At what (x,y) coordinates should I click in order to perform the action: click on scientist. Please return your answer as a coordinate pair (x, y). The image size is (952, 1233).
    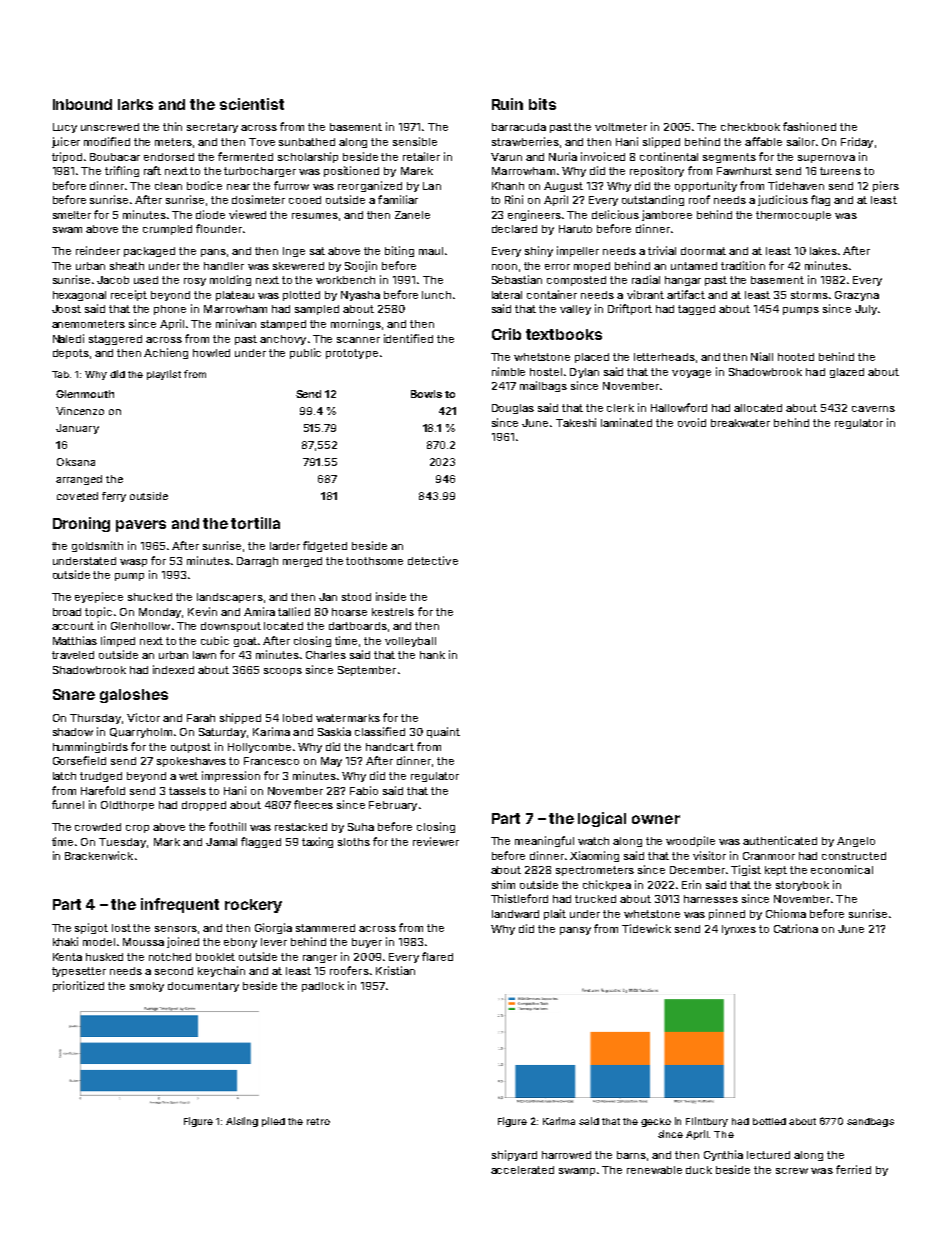
    Looking at the image, I should click on (252, 104).
